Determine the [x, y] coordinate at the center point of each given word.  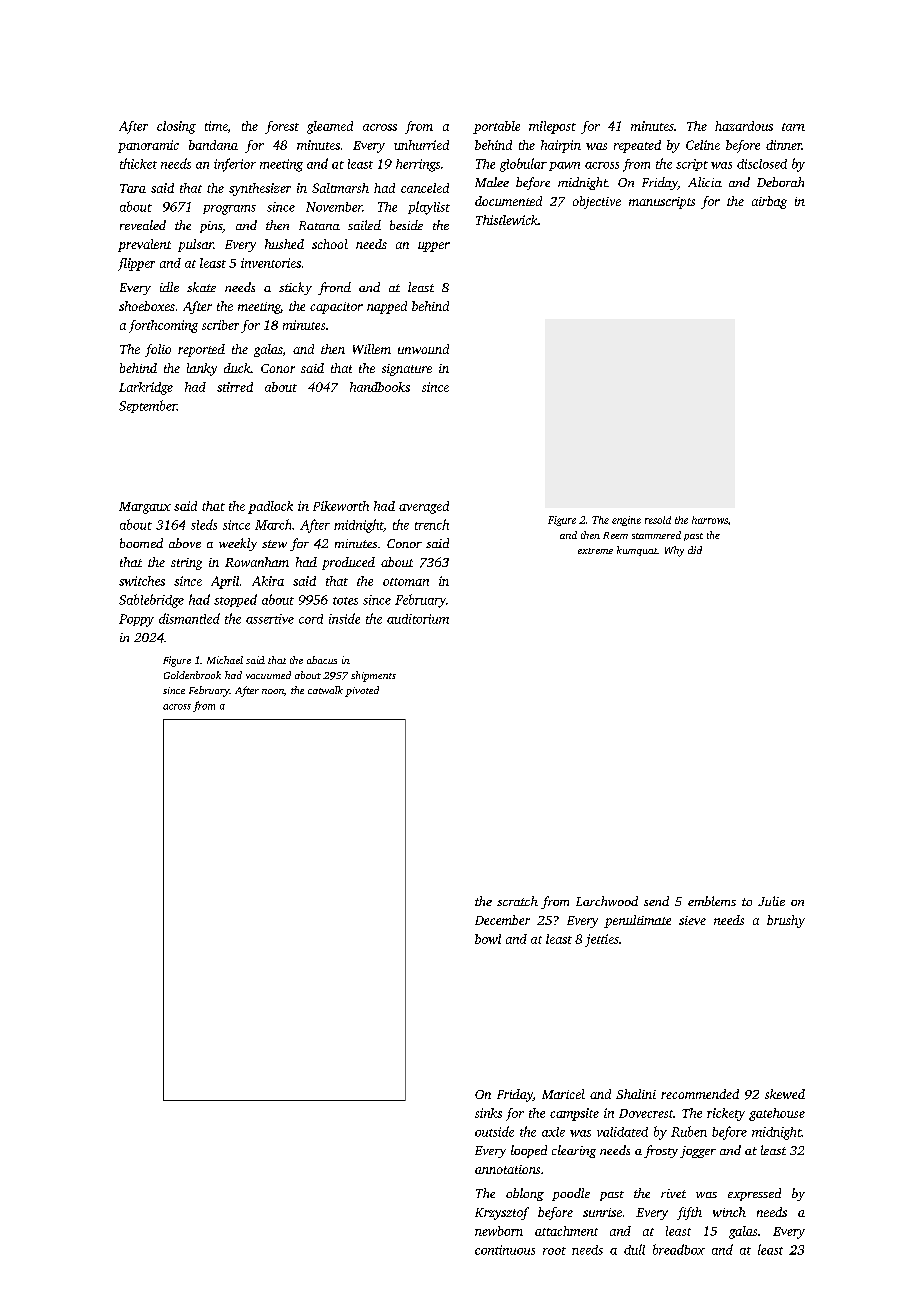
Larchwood [607, 901]
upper [434, 247]
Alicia [705, 182]
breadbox [679, 1249]
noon [273, 691]
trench [432, 524]
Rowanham [257, 562]
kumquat [637, 551]
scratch [517, 901]
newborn [499, 1231]
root [554, 1251]
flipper [136, 264]
